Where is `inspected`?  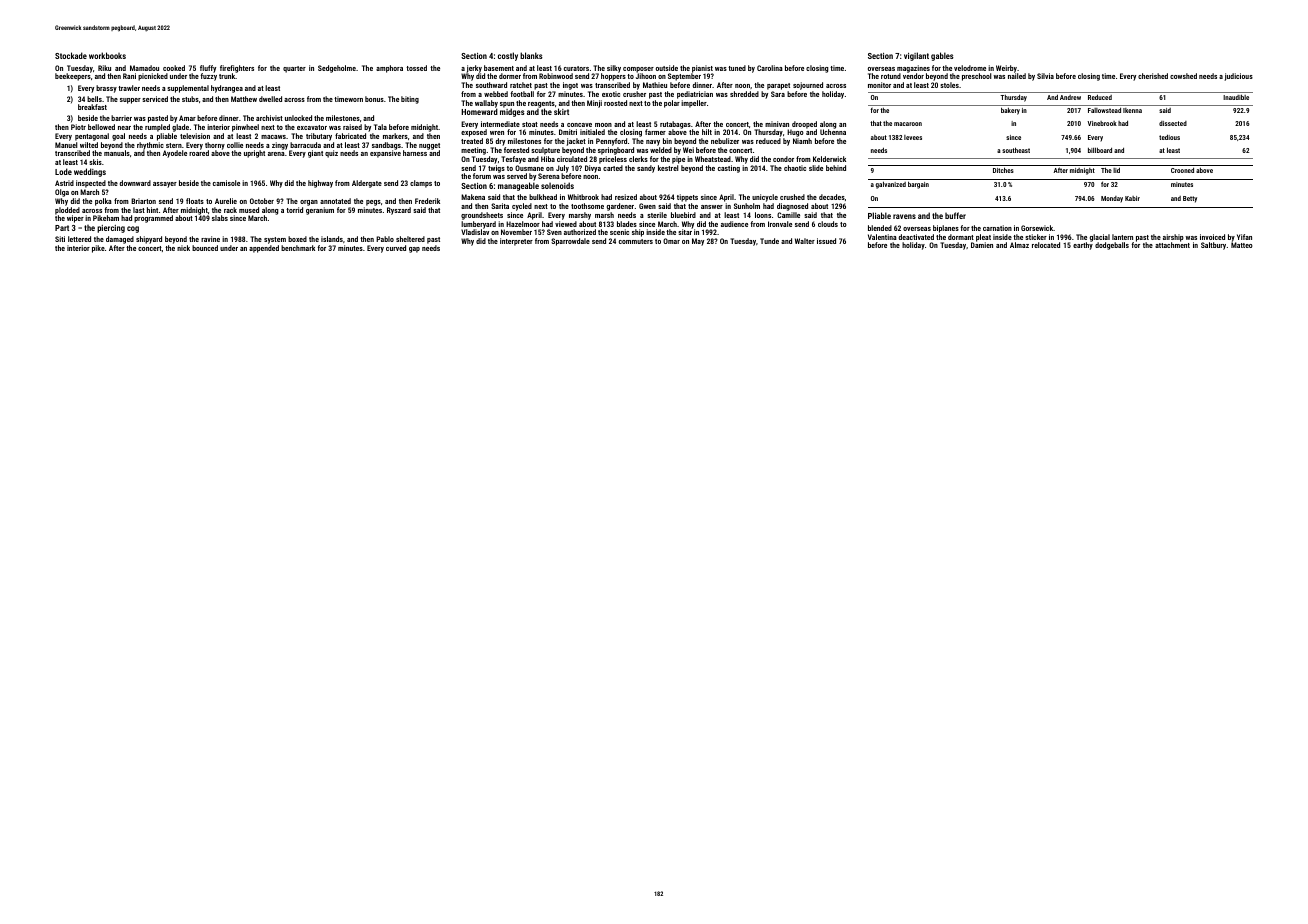 inspected is located at coordinates (91, 184).
